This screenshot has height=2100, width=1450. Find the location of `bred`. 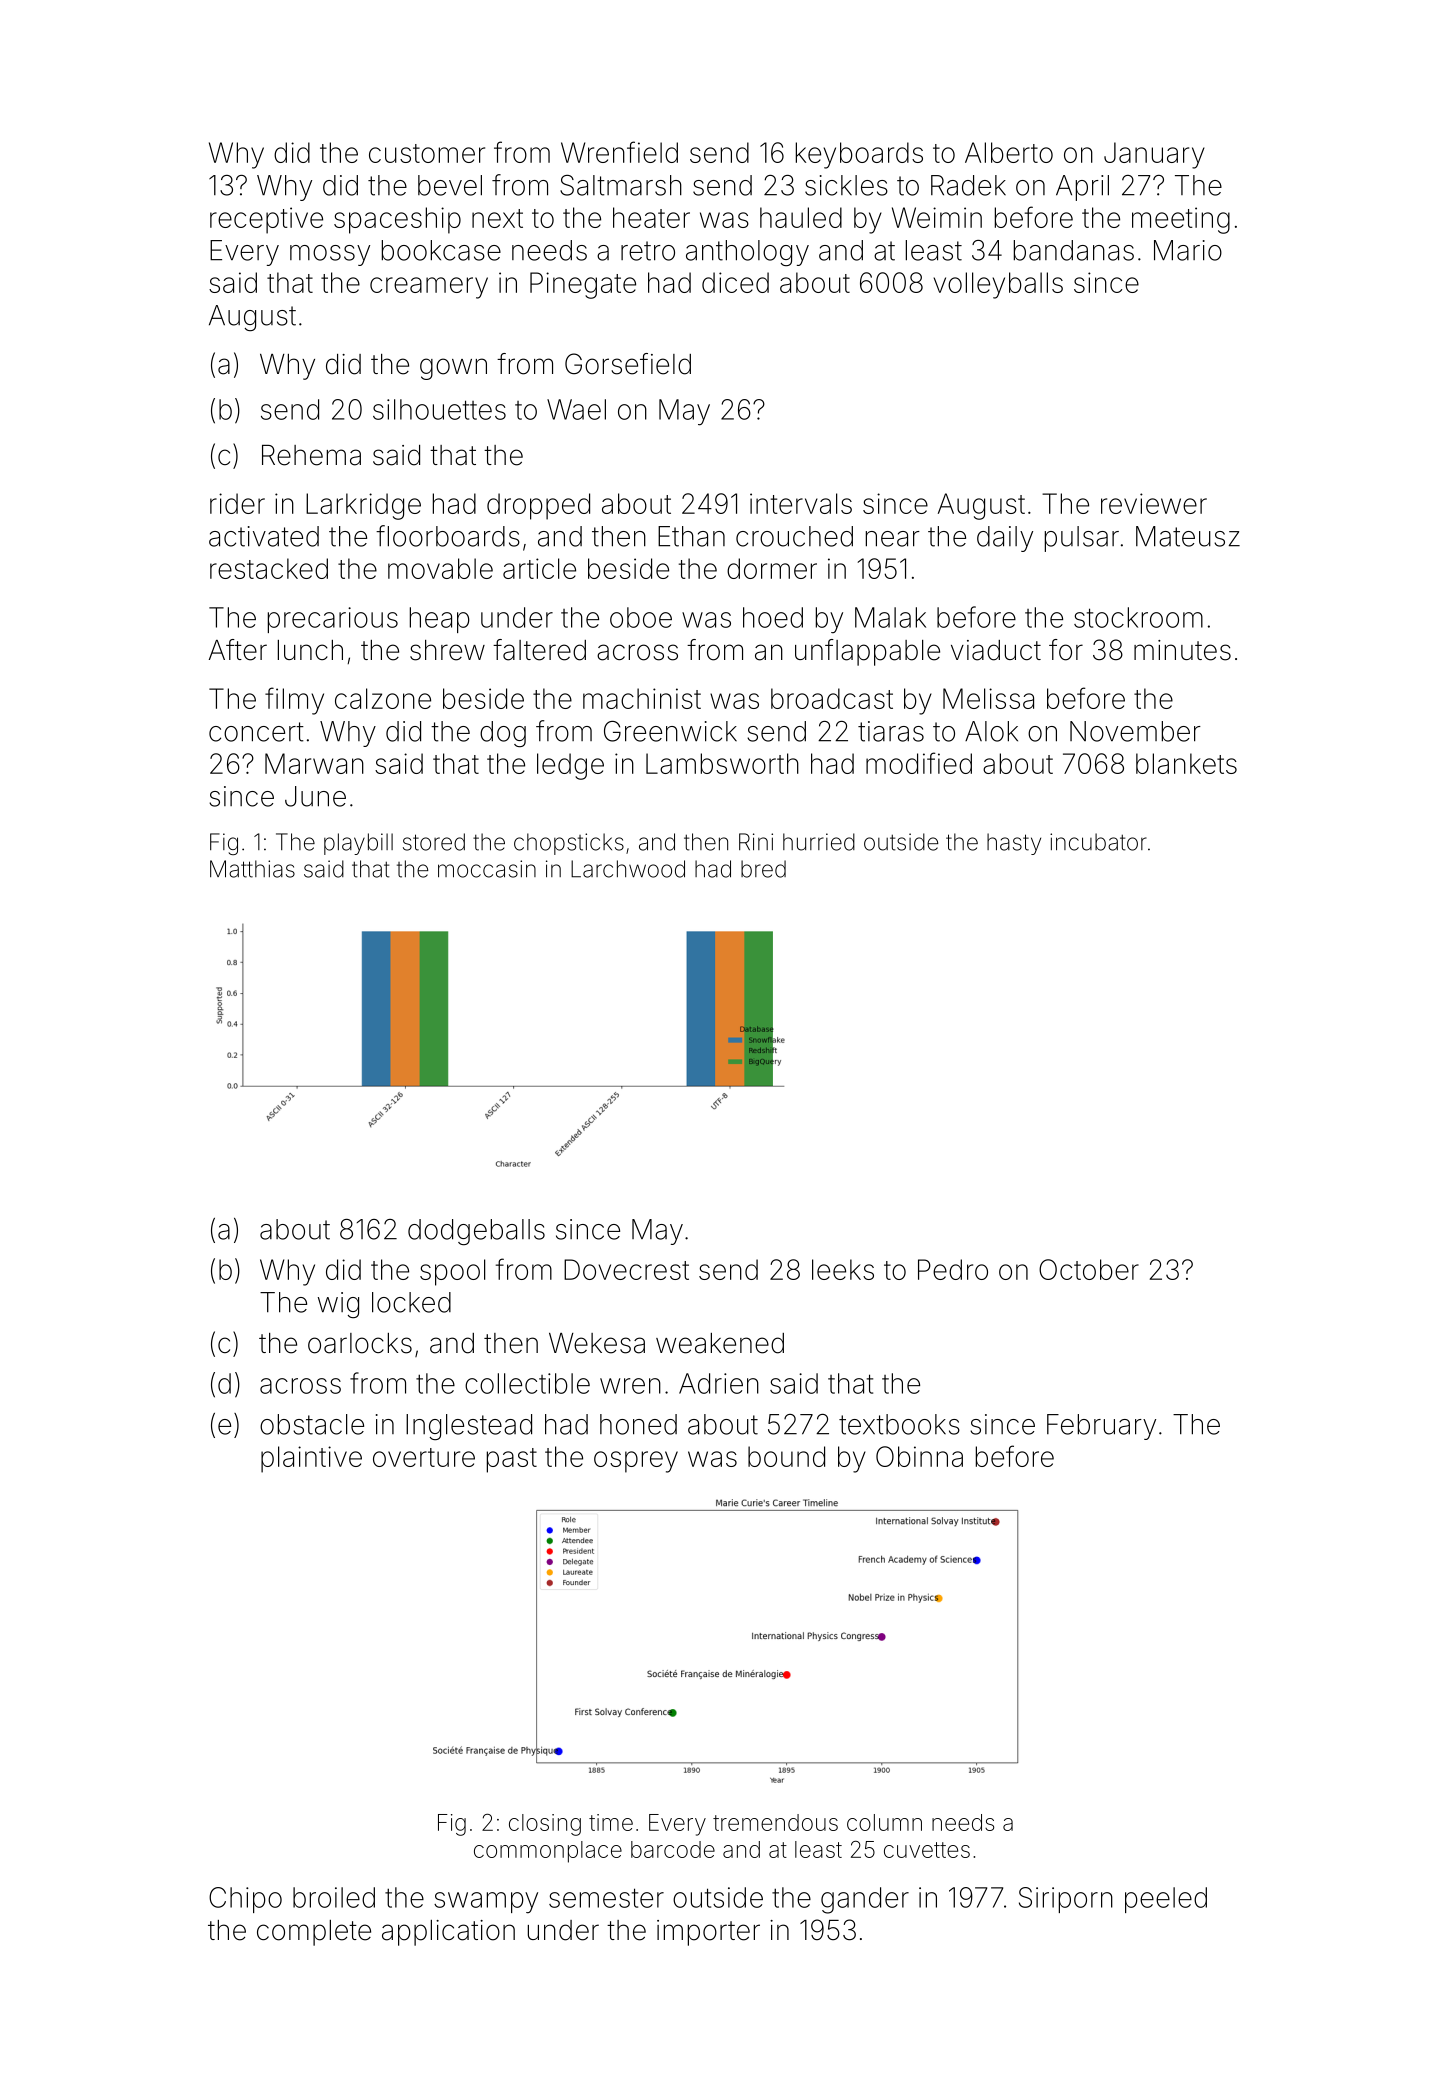

bred is located at coordinates (763, 869).
